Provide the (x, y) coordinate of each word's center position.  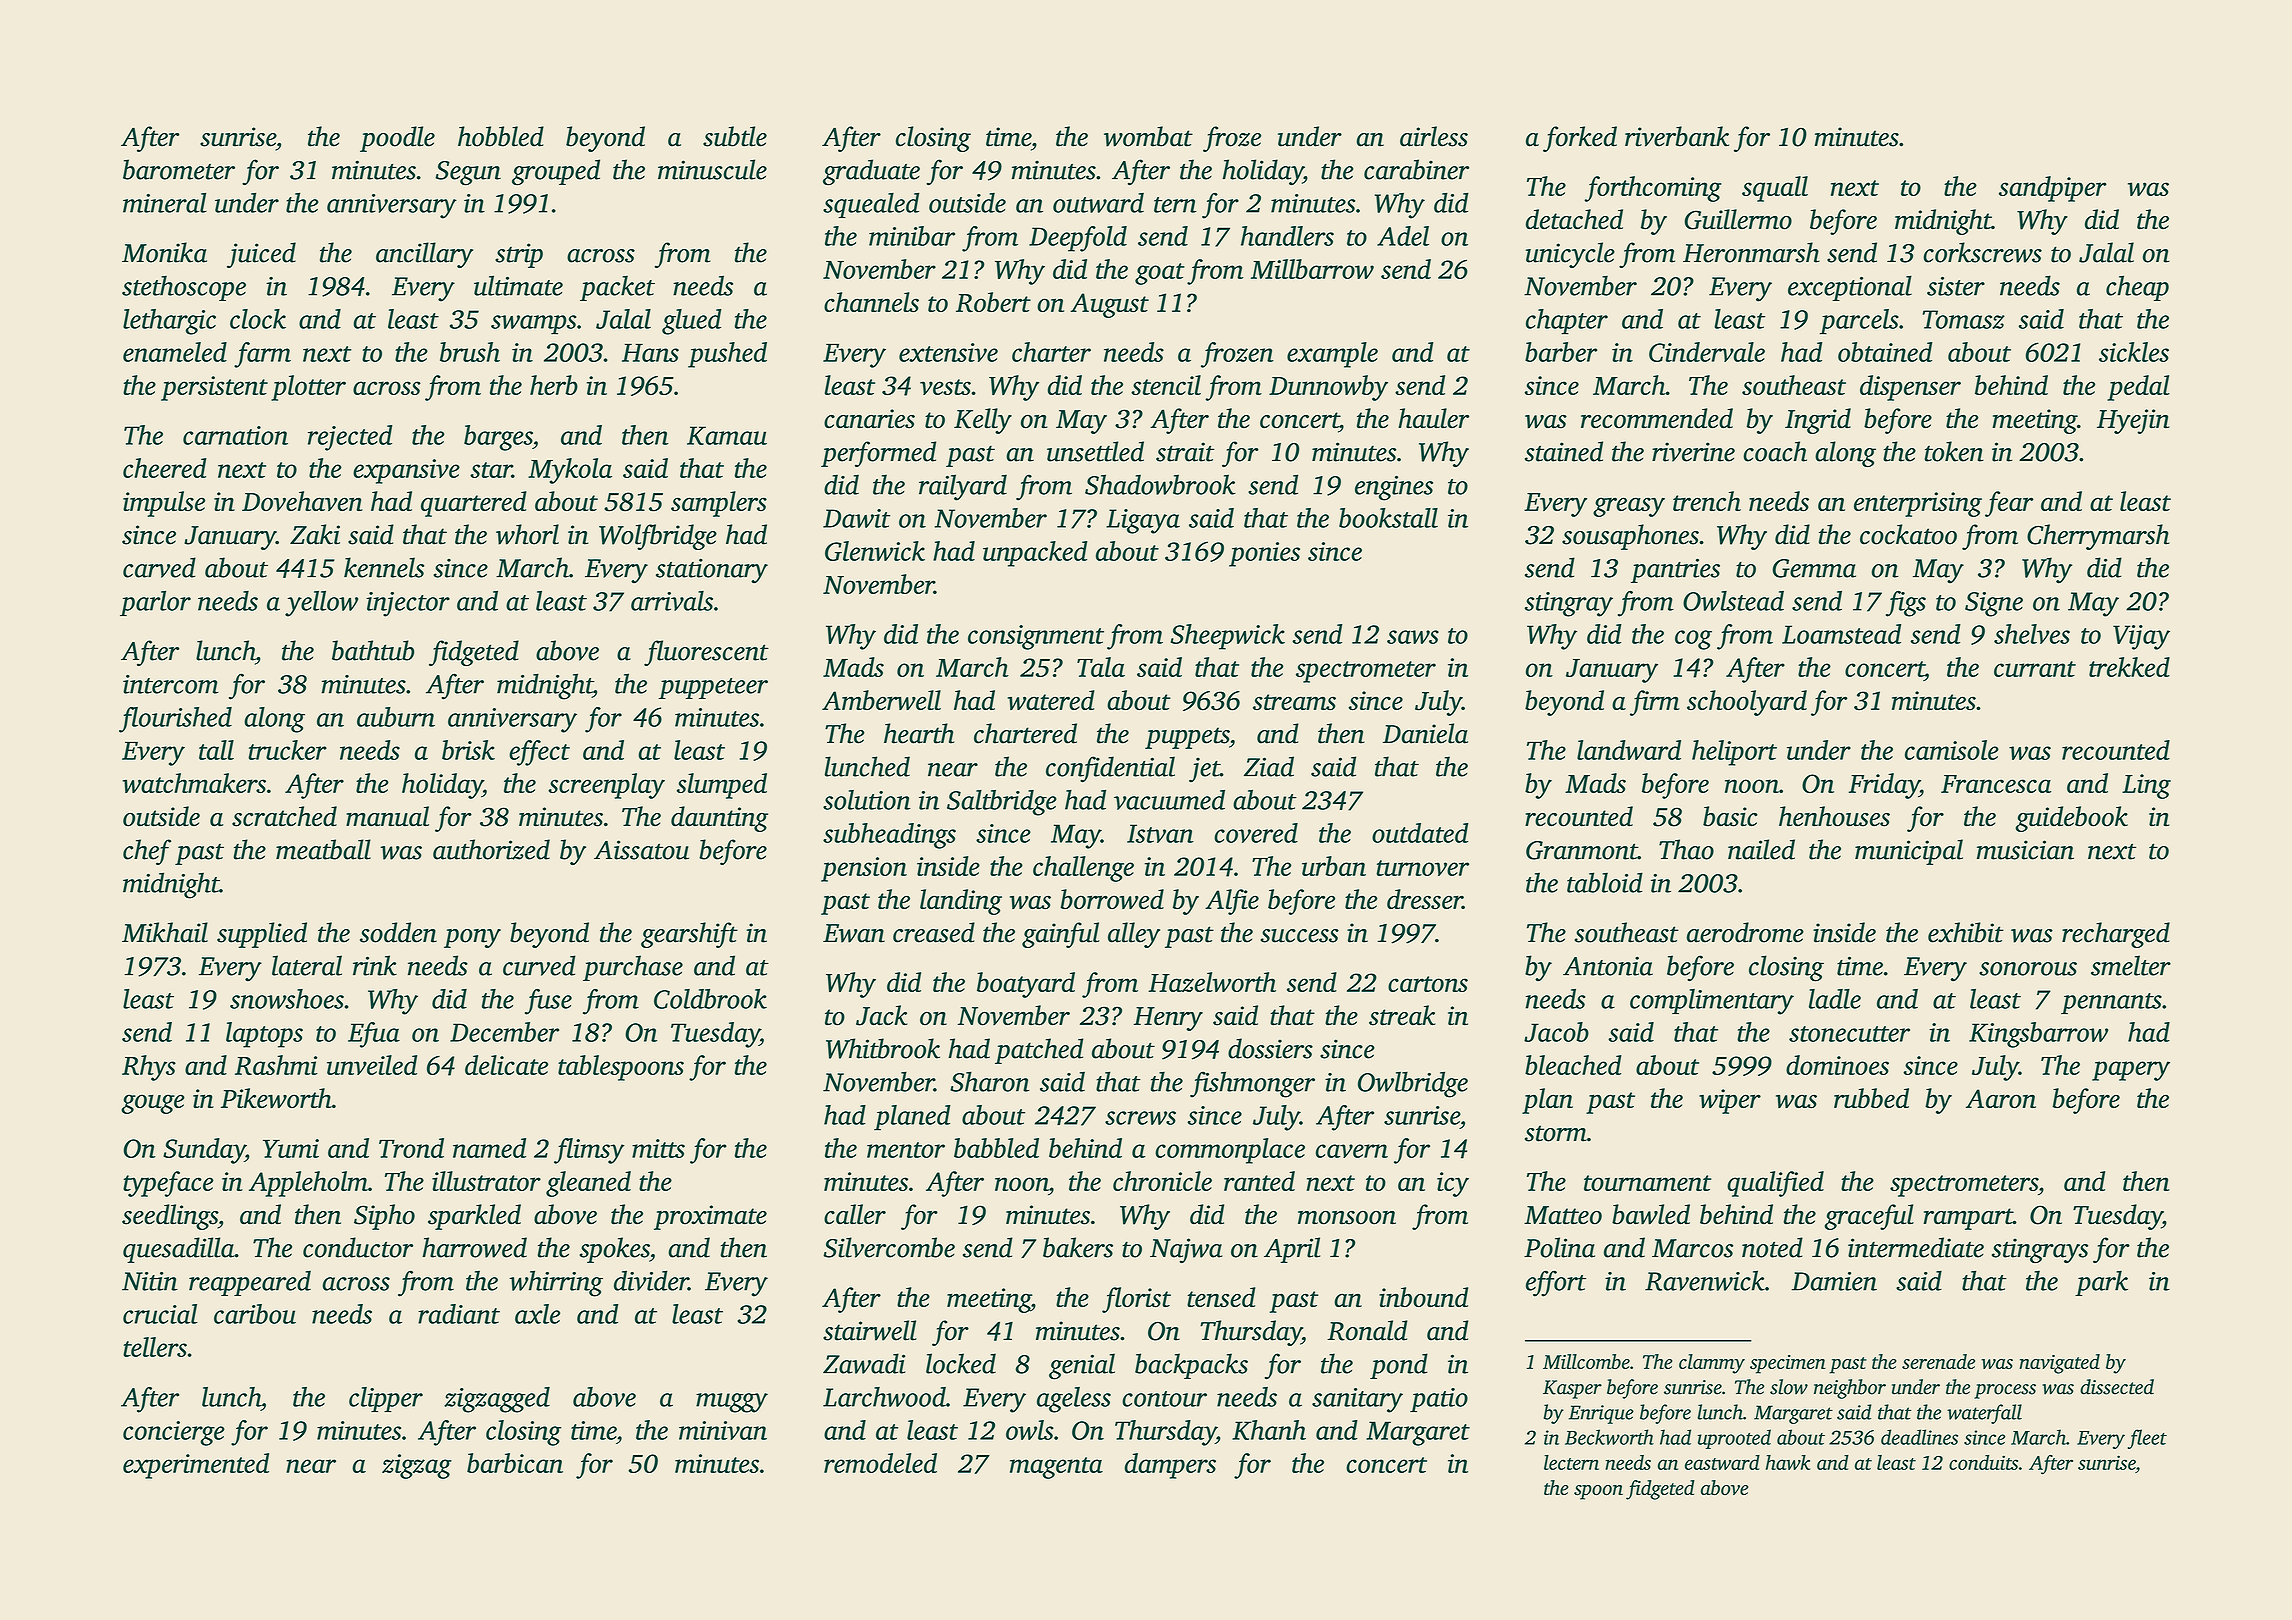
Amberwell (881, 700)
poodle (397, 139)
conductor (358, 1247)
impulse (164, 504)
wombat (1148, 136)
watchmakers (194, 783)
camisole (1952, 750)
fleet (2147, 1439)
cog (1693, 640)
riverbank (1677, 136)
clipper (386, 1399)
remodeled (880, 1463)
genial (1082, 1366)
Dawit (856, 518)
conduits (1983, 1462)
